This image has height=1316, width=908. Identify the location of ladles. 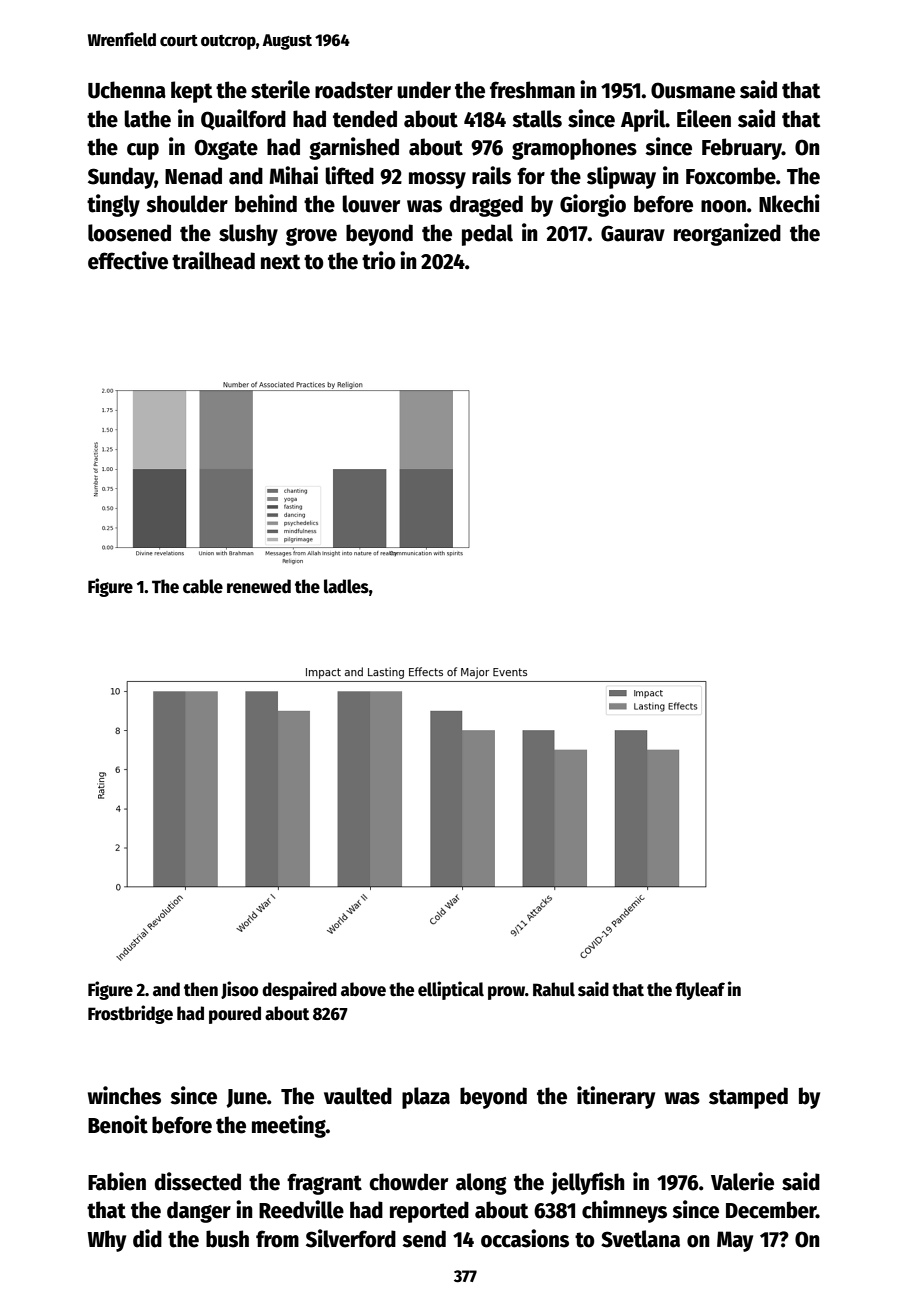
(346, 586).
